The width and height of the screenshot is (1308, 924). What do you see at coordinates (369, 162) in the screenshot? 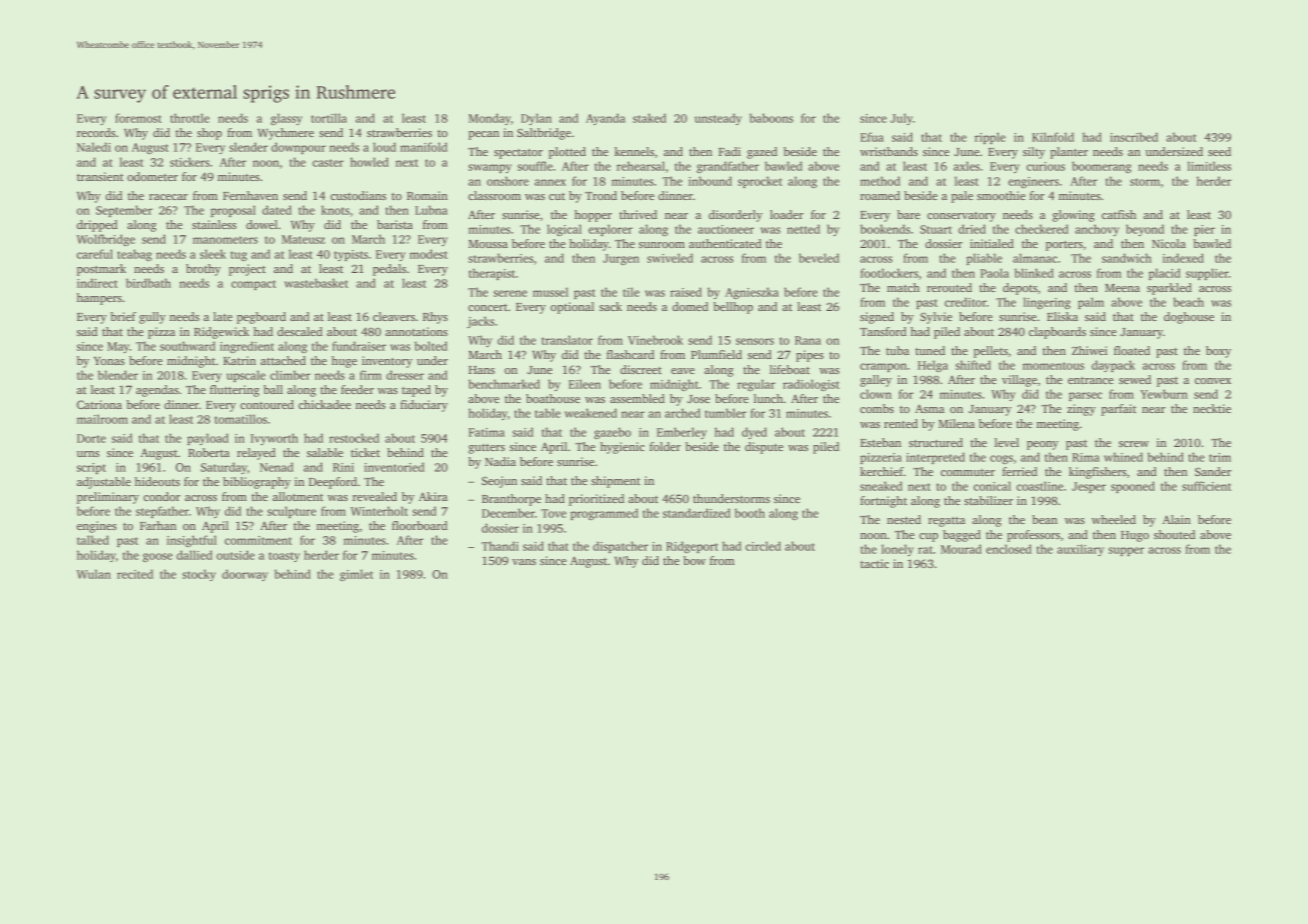
I see `howled` at bounding box center [369, 162].
